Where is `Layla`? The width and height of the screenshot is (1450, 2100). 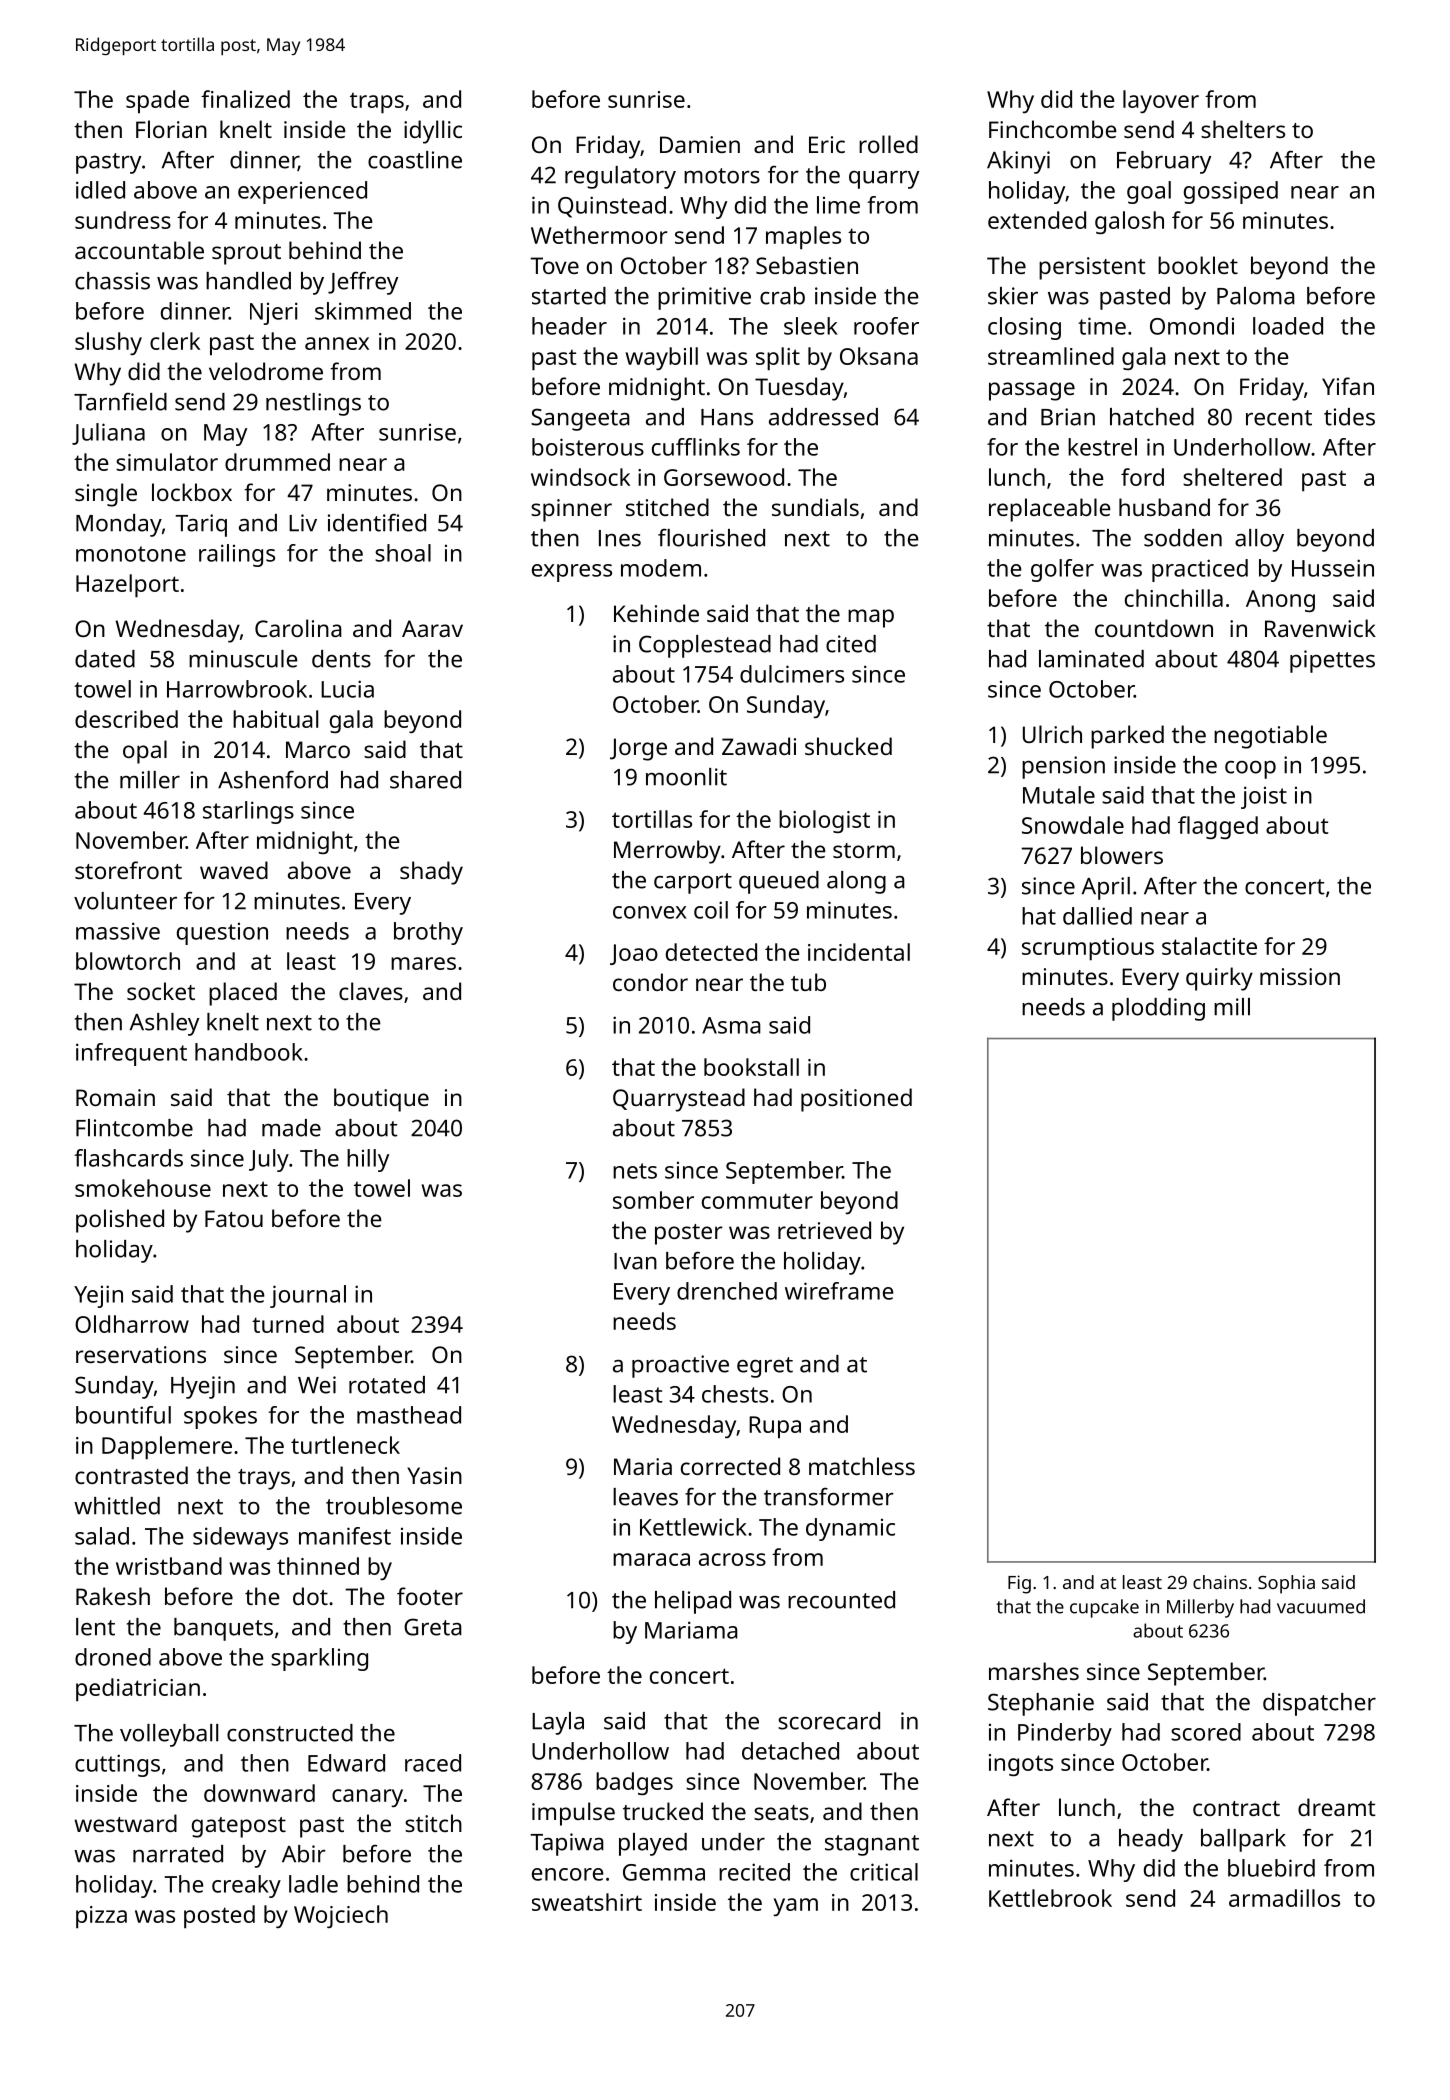 Layla is located at coordinates (558, 1723).
